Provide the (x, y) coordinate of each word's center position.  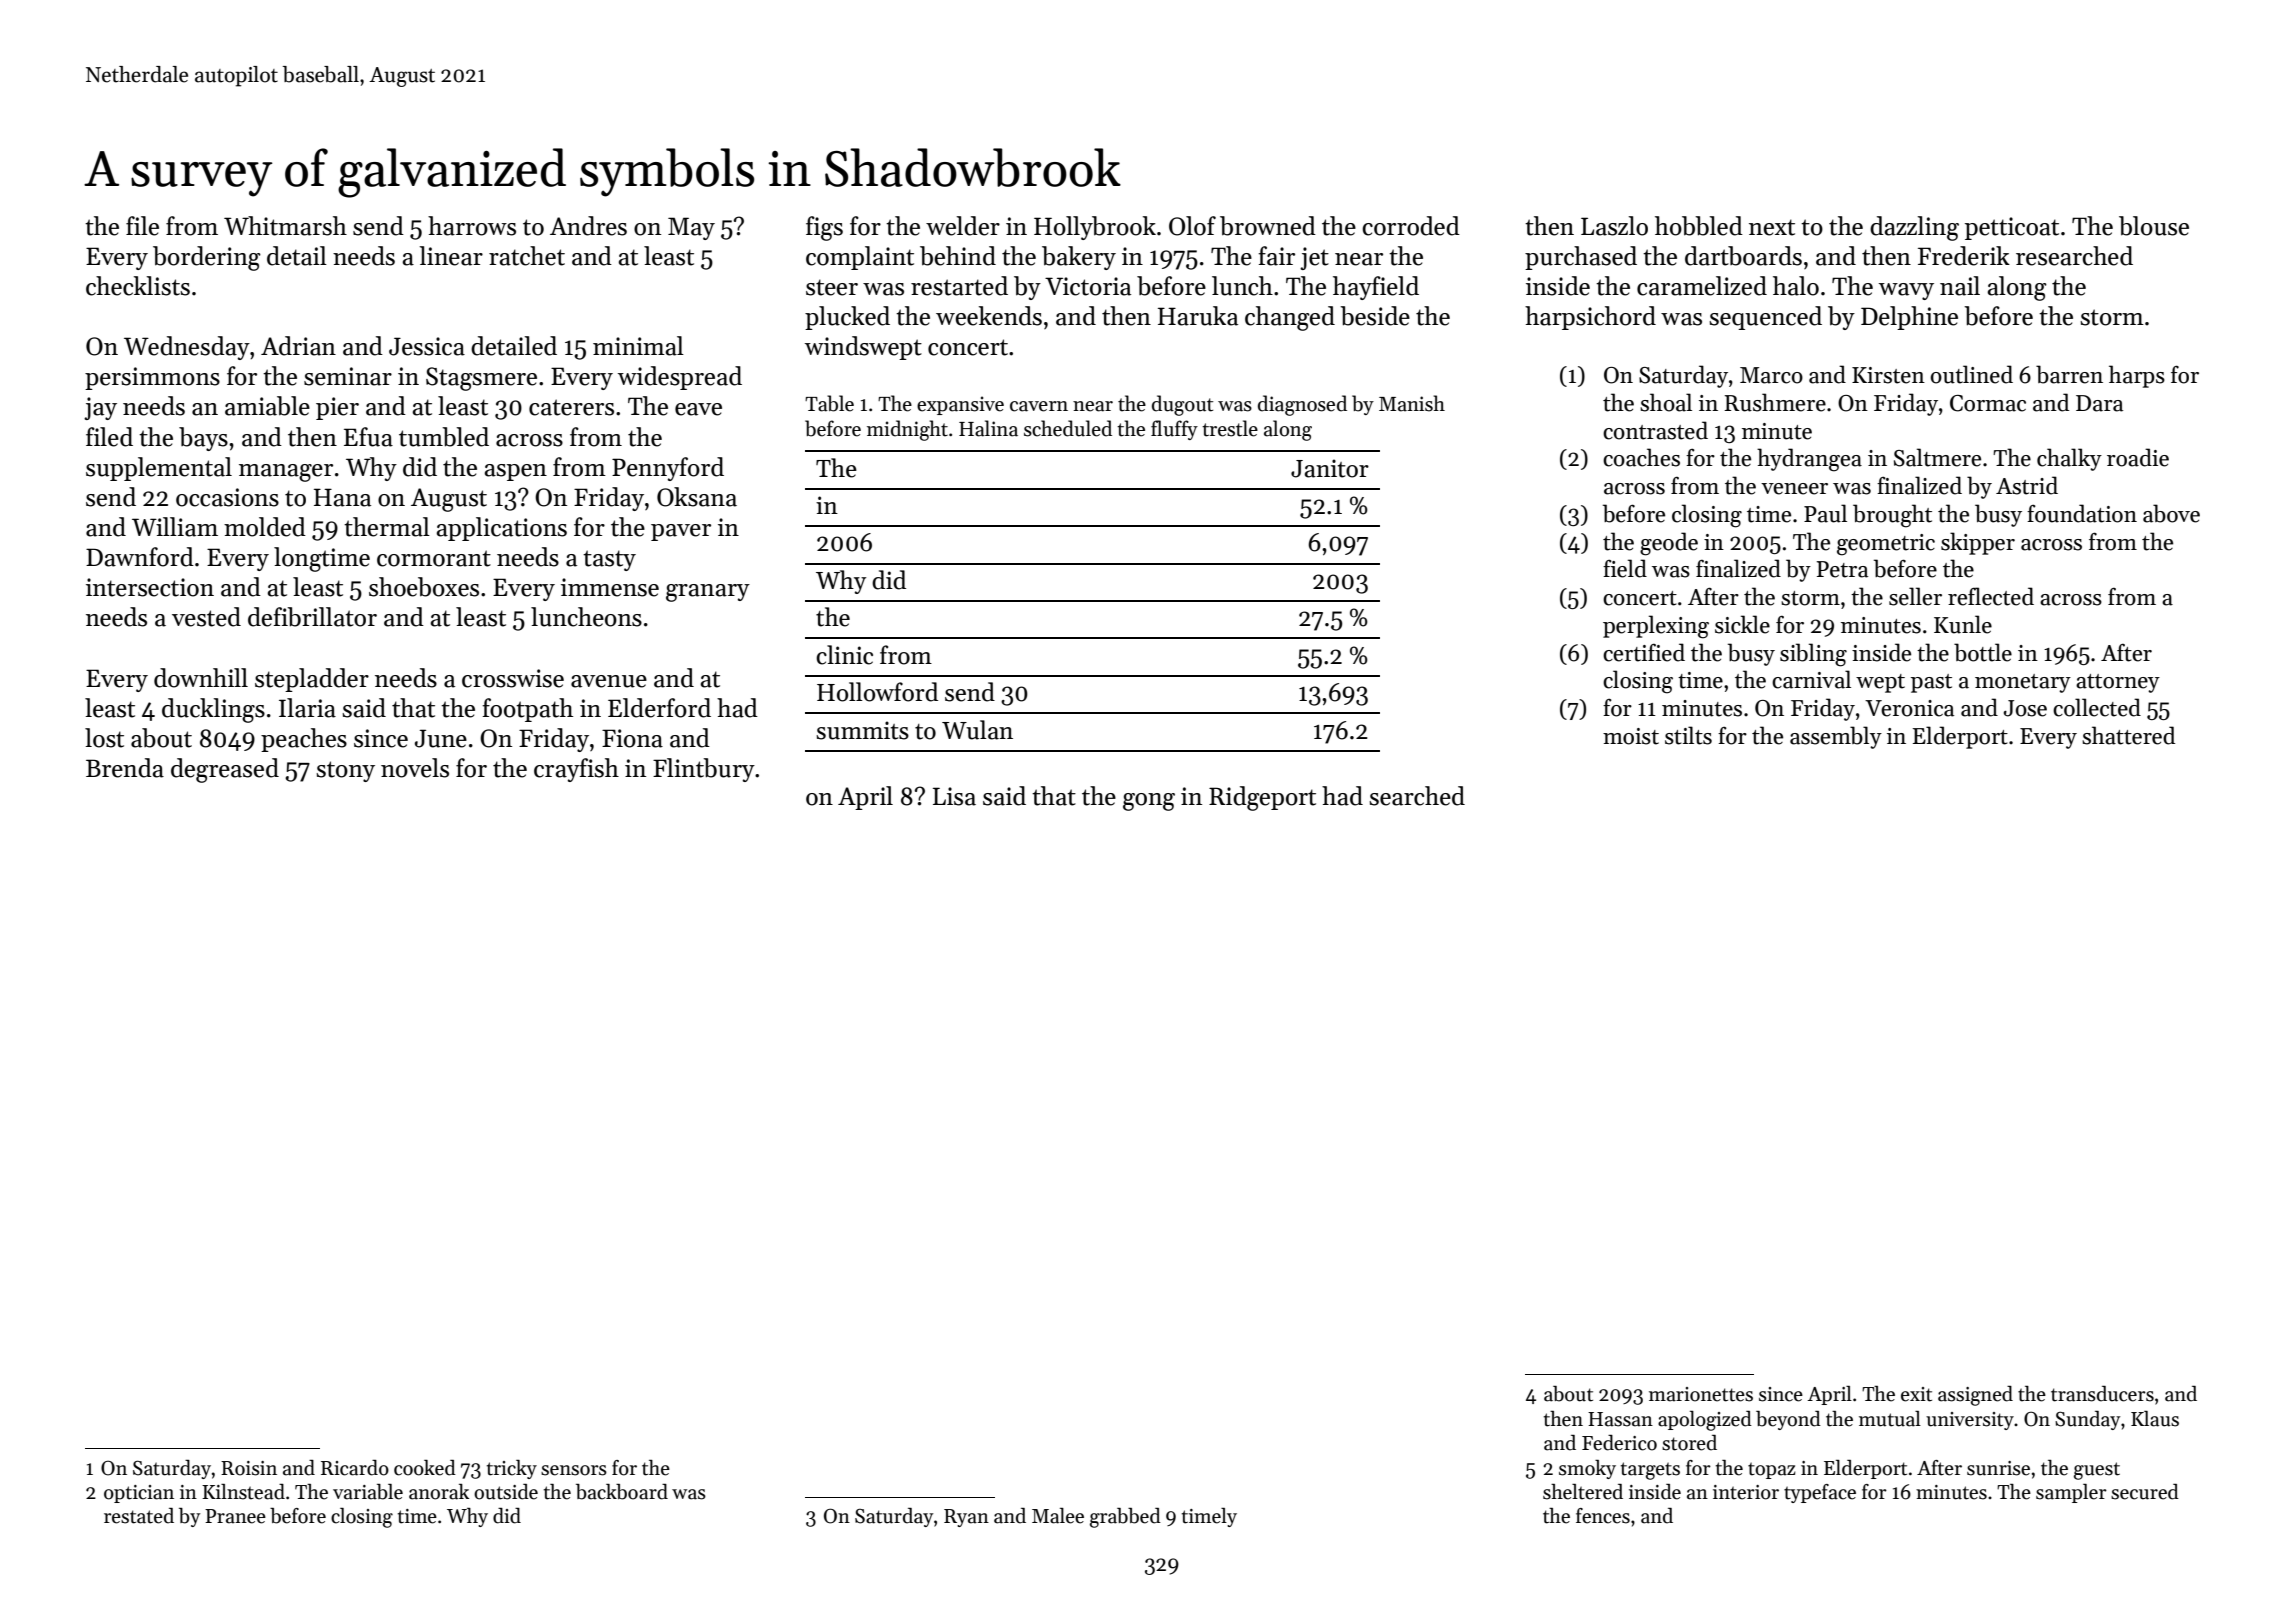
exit (1916, 1394)
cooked (425, 1468)
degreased (225, 770)
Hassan (1620, 1419)
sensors (574, 1470)
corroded (1411, 226)
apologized (1705, 1421)
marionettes (1701, 1394)
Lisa (954, 796)
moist (1631, 736)
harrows (472, 226)
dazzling (1914, 228)
